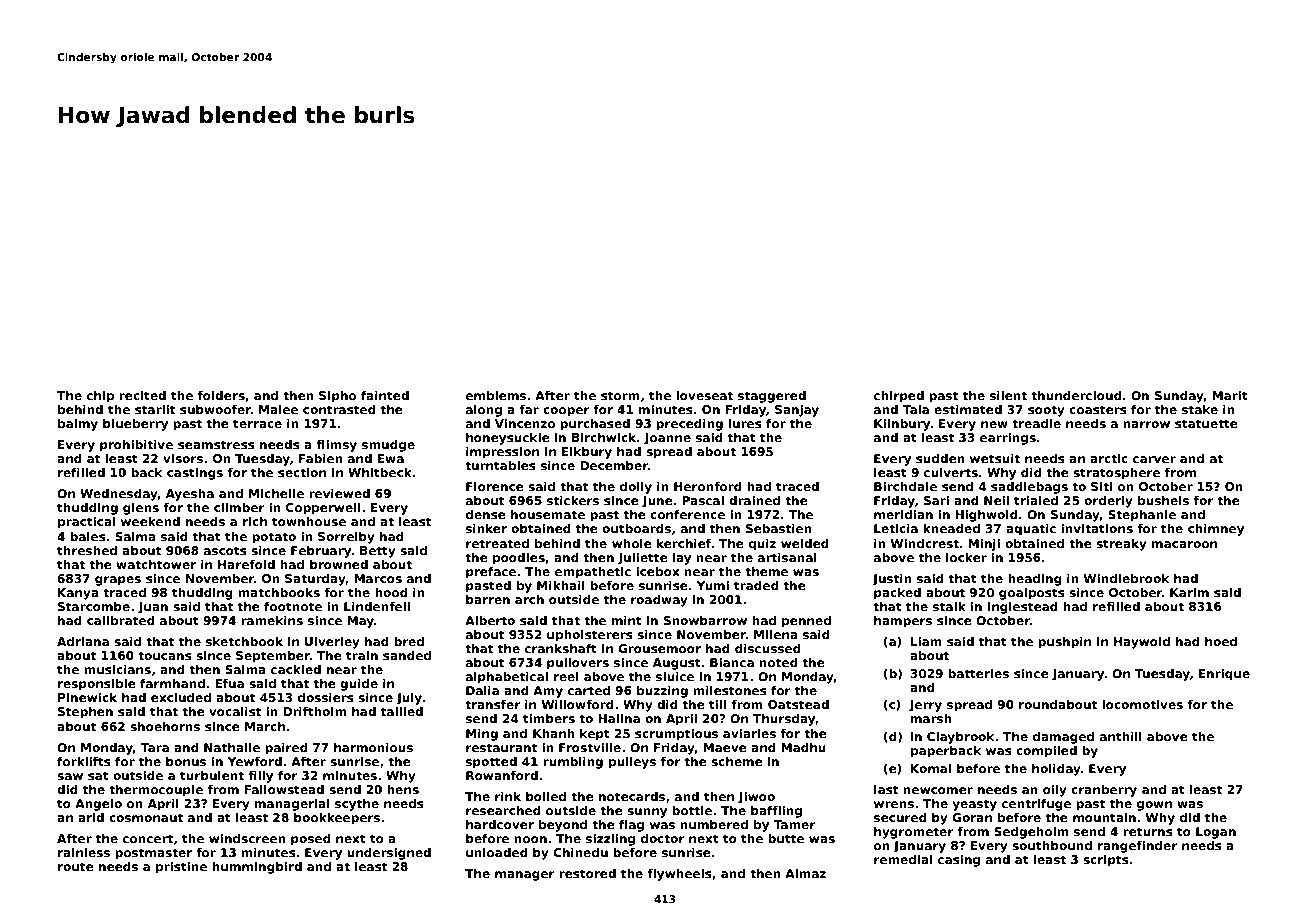  I want to click on cosmonaut, so click(146, 817).
